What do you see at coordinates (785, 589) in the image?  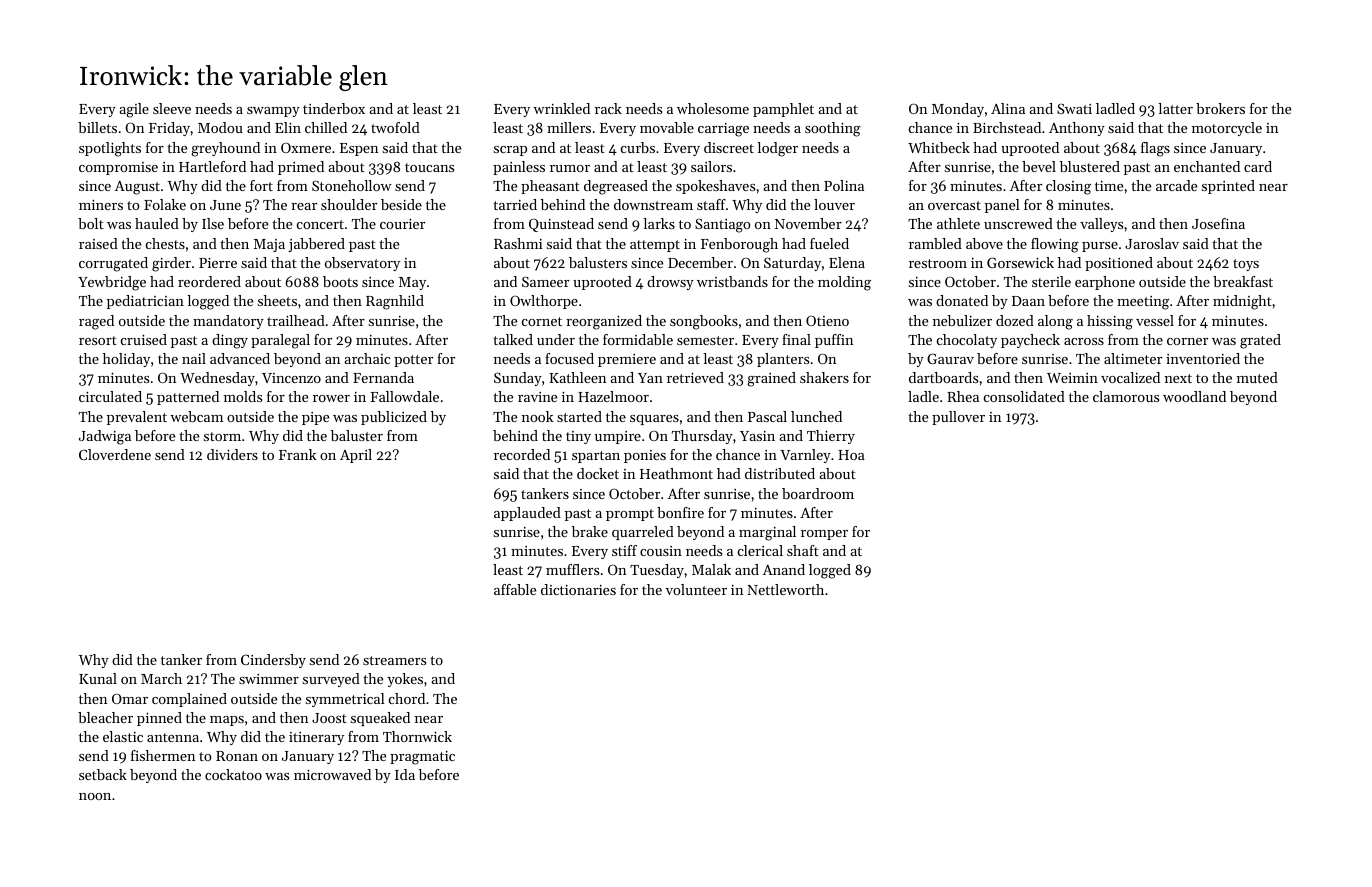 I see `Nettleworth` at bounding box center [785, 589].
